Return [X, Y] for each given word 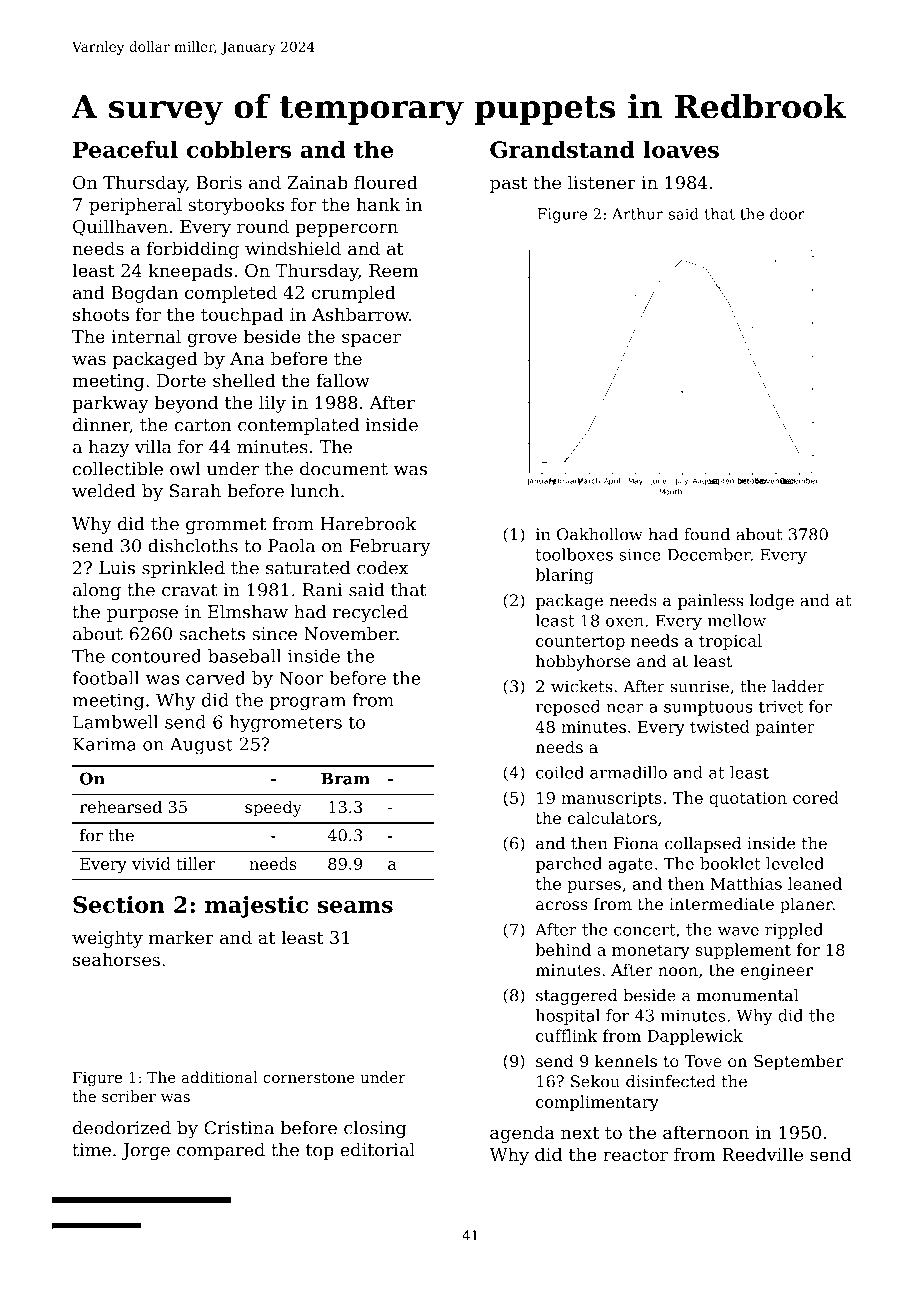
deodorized [122, 1128]
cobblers [239, 149]
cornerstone [309, 1077]
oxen [625, 622]
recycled [370, 613]
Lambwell [115, 722]
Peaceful [125, 149]
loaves [681, 149]
